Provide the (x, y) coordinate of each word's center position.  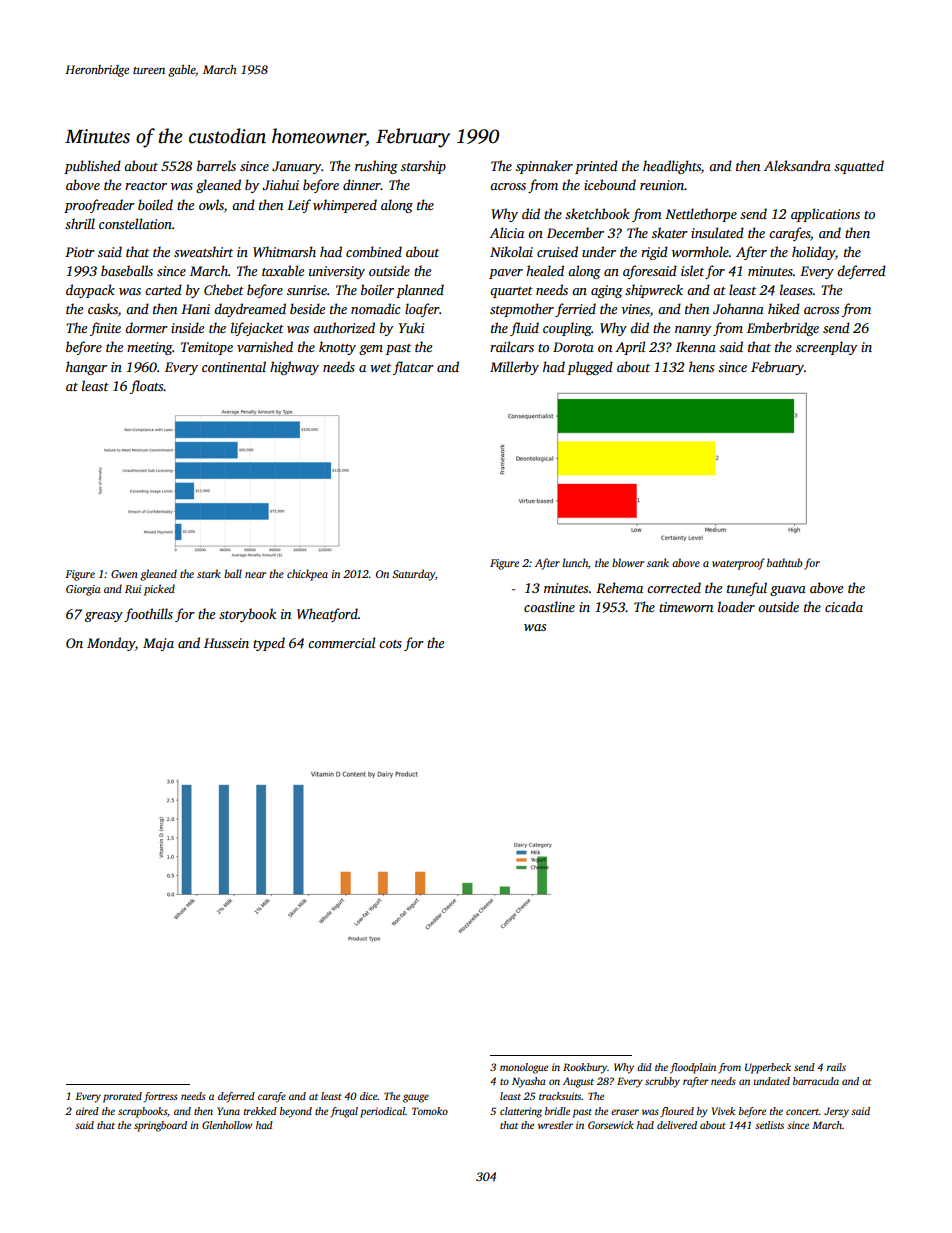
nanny (693, 331)
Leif (299, 206)
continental (234, 366)
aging (607, 291)
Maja (158, 644)
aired (87, 1111)
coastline (549, 606)
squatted (859, 167)
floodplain (693, 1068)
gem (371, 350)
